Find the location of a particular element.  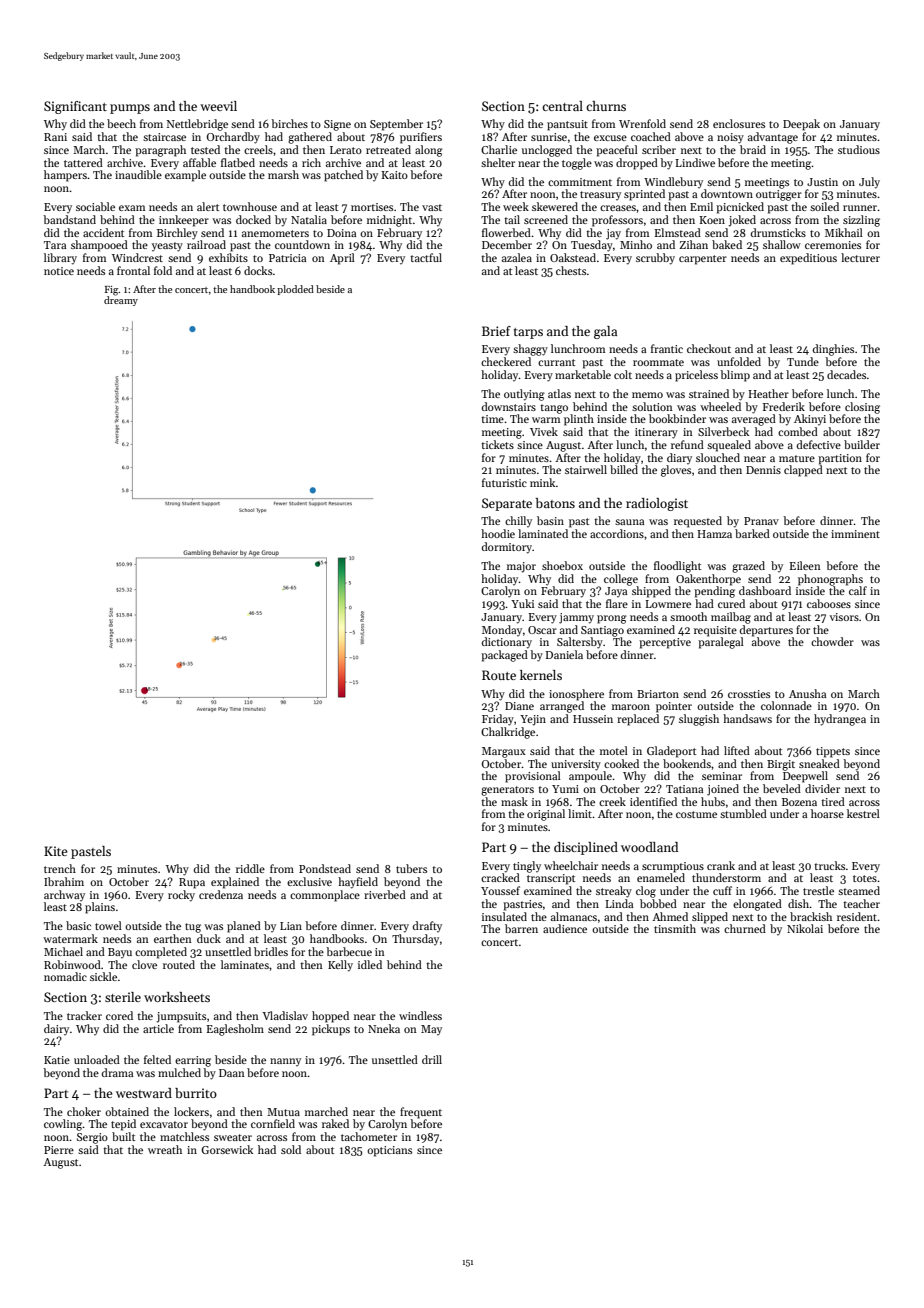

Birchley is located at coordinates (177, 234).
